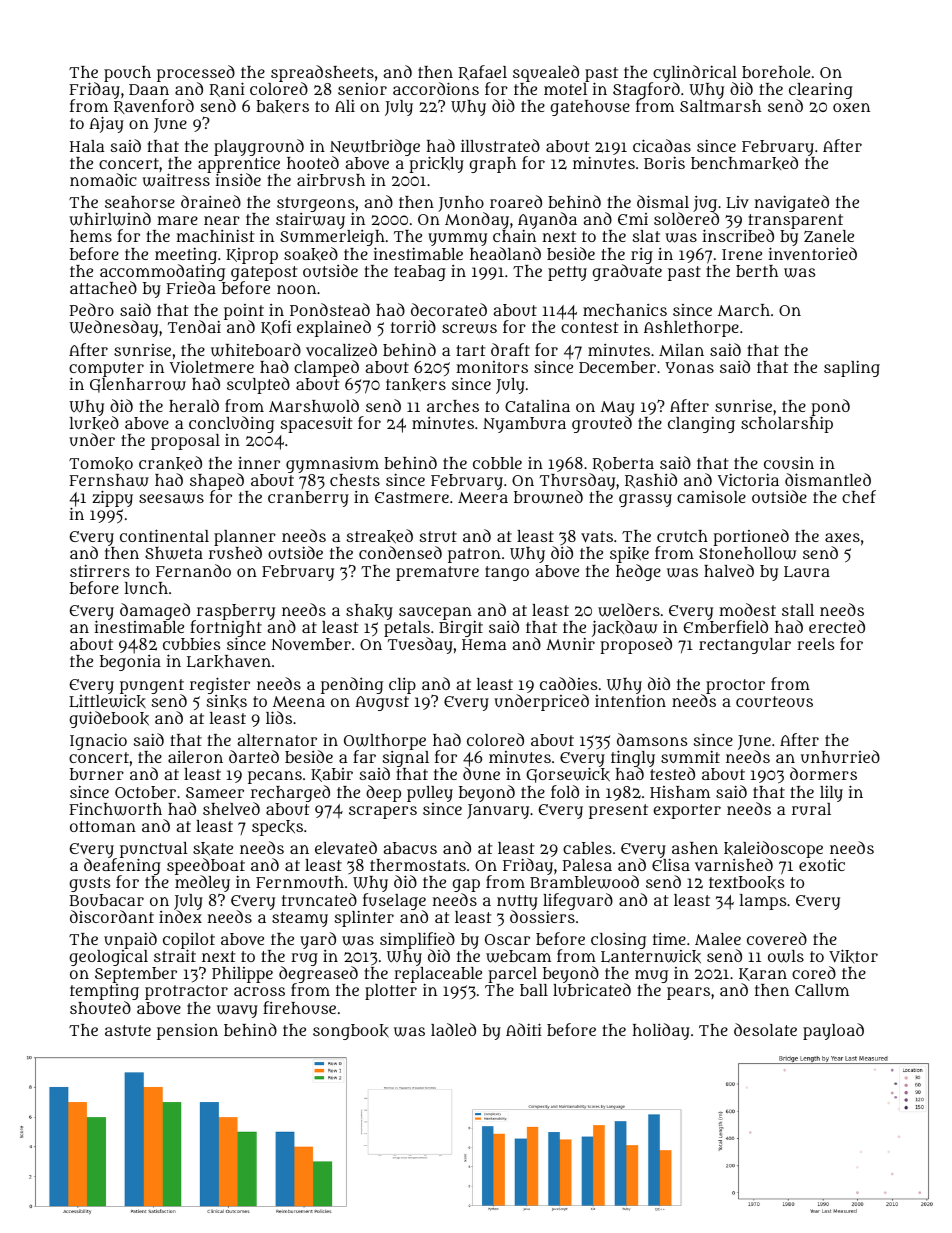 The width and height of the image is (952, 1233). Describe the element at coordinates (98, 741) in the image. I see `Ignacio` at that location.
